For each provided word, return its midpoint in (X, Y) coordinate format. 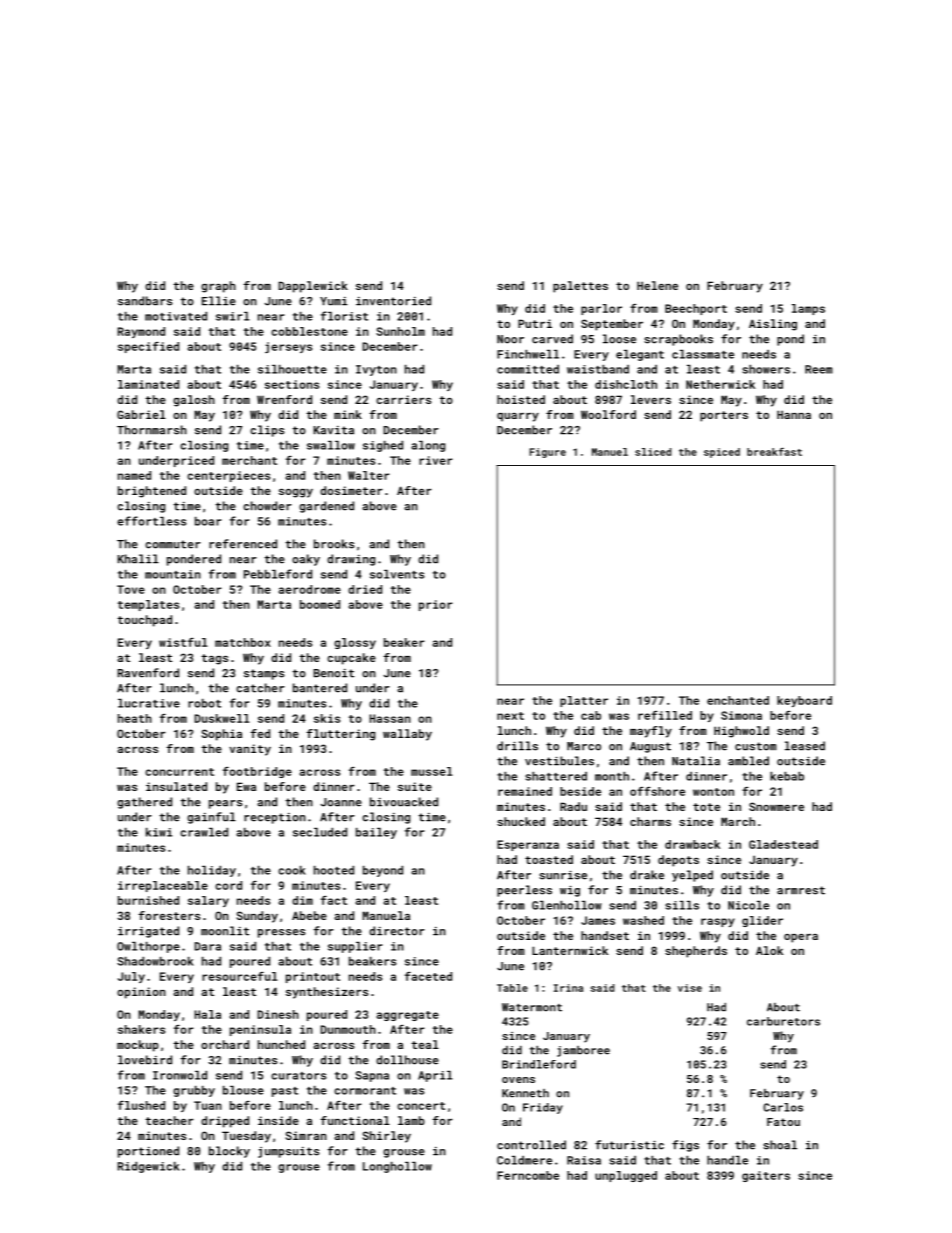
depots (678, 861)
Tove (131, 589)
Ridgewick (149, 1167)
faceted (428, 976)
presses (282, 933)
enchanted (738, 700)
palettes (580, 287)
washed (643, 920)
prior (436, 605)
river (436, 460)
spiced (722, 453)
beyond (383, 871)
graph (218, 287)
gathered (144, 803)
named (134, 475)
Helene (657, 285)
